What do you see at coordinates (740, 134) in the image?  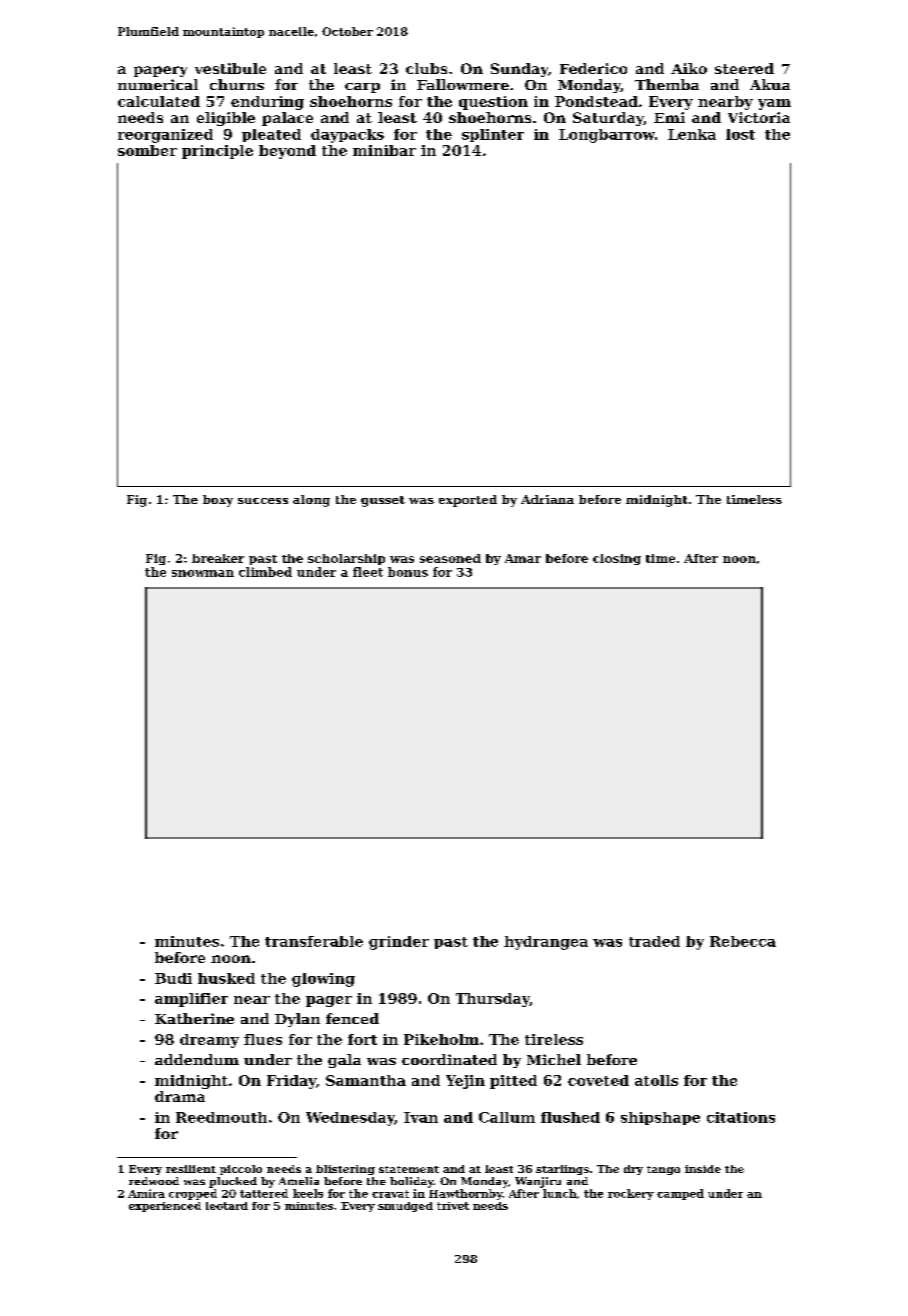 I see `lost` at bounding box center [740, 134].
